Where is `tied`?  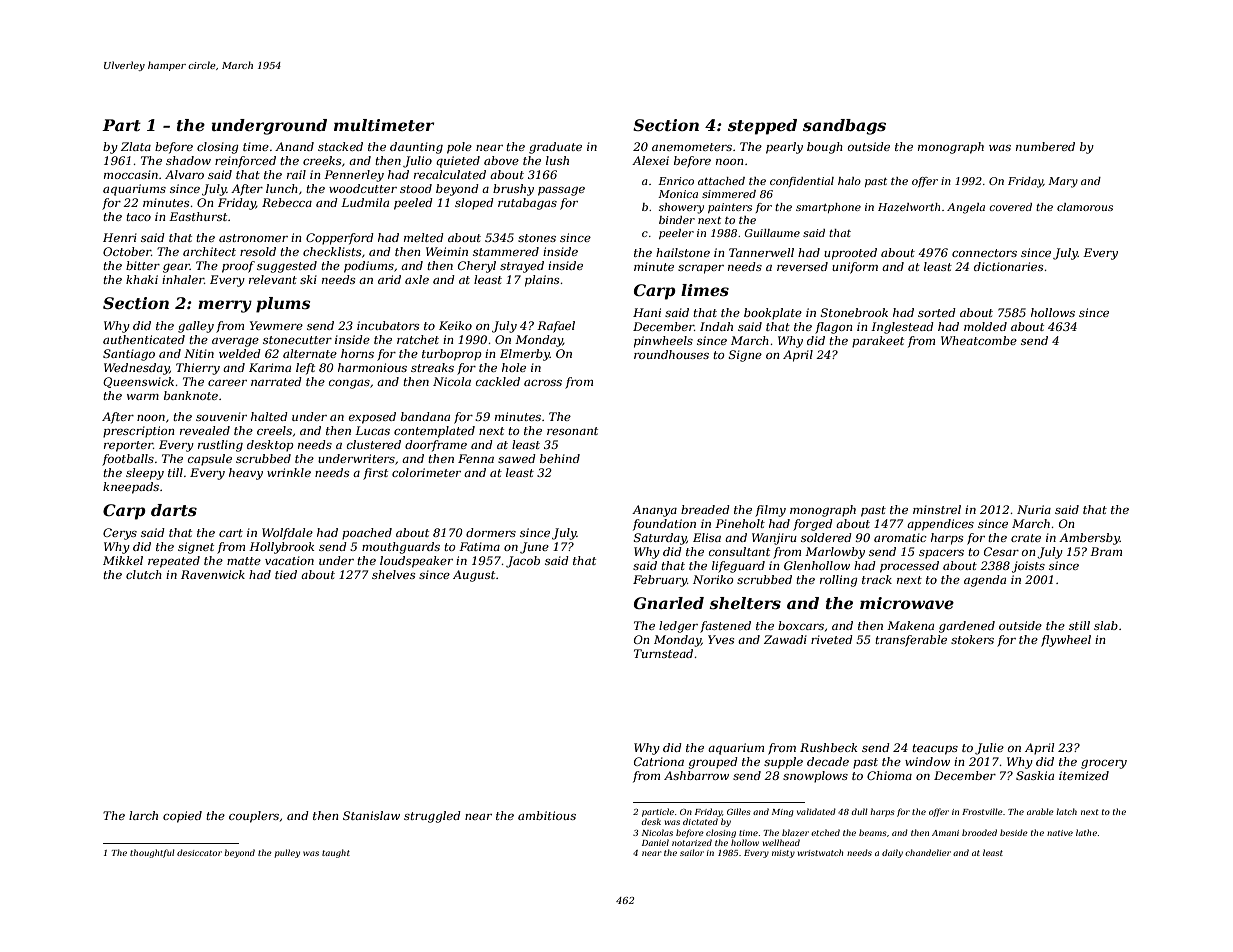
tied is located at coordinates (286, 574).
